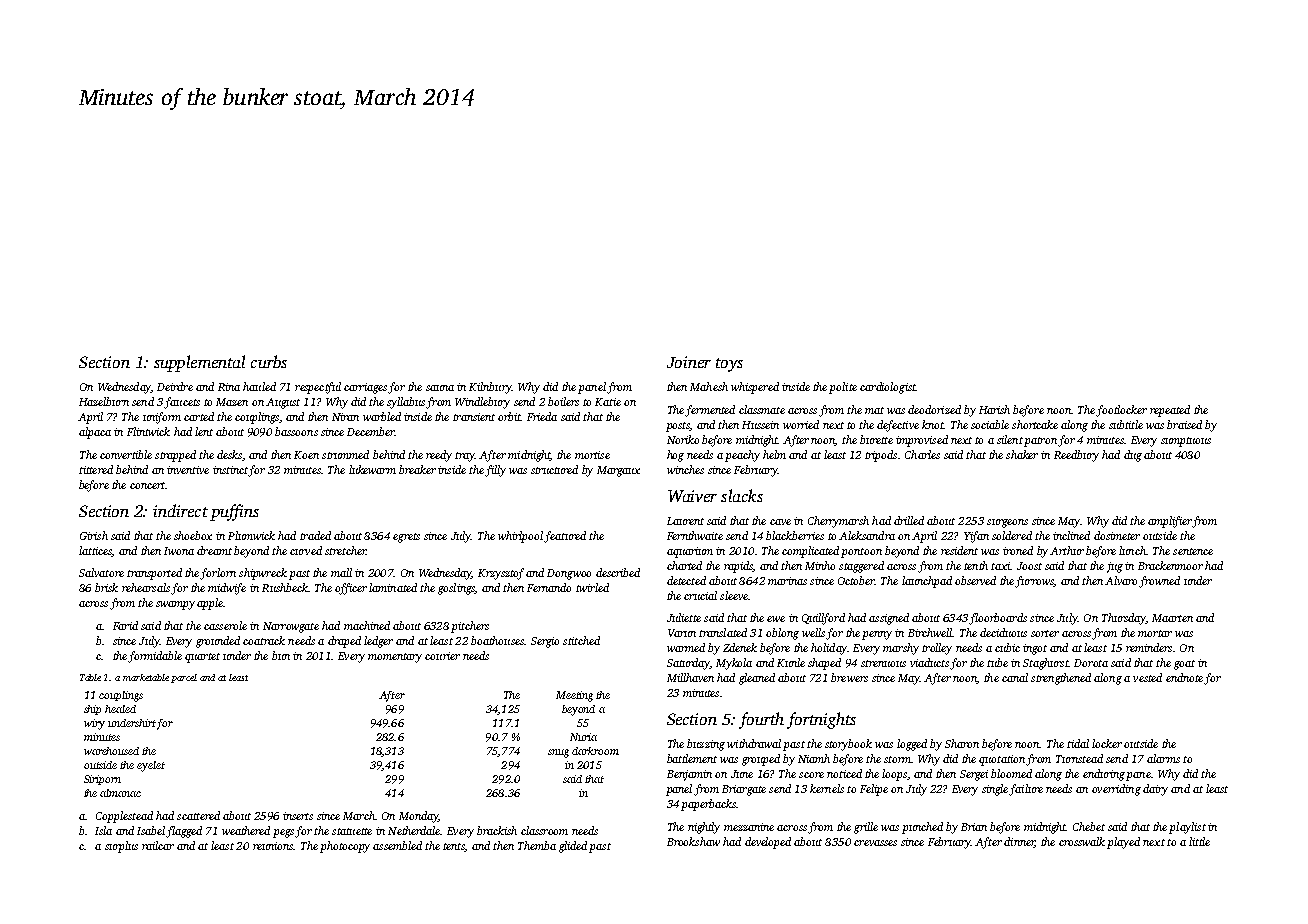 The width and height of the screenshot is (1308, 924). Describe the element at coordinates (1089, 826) in the screenshot. I see `Chebet` at that location.
